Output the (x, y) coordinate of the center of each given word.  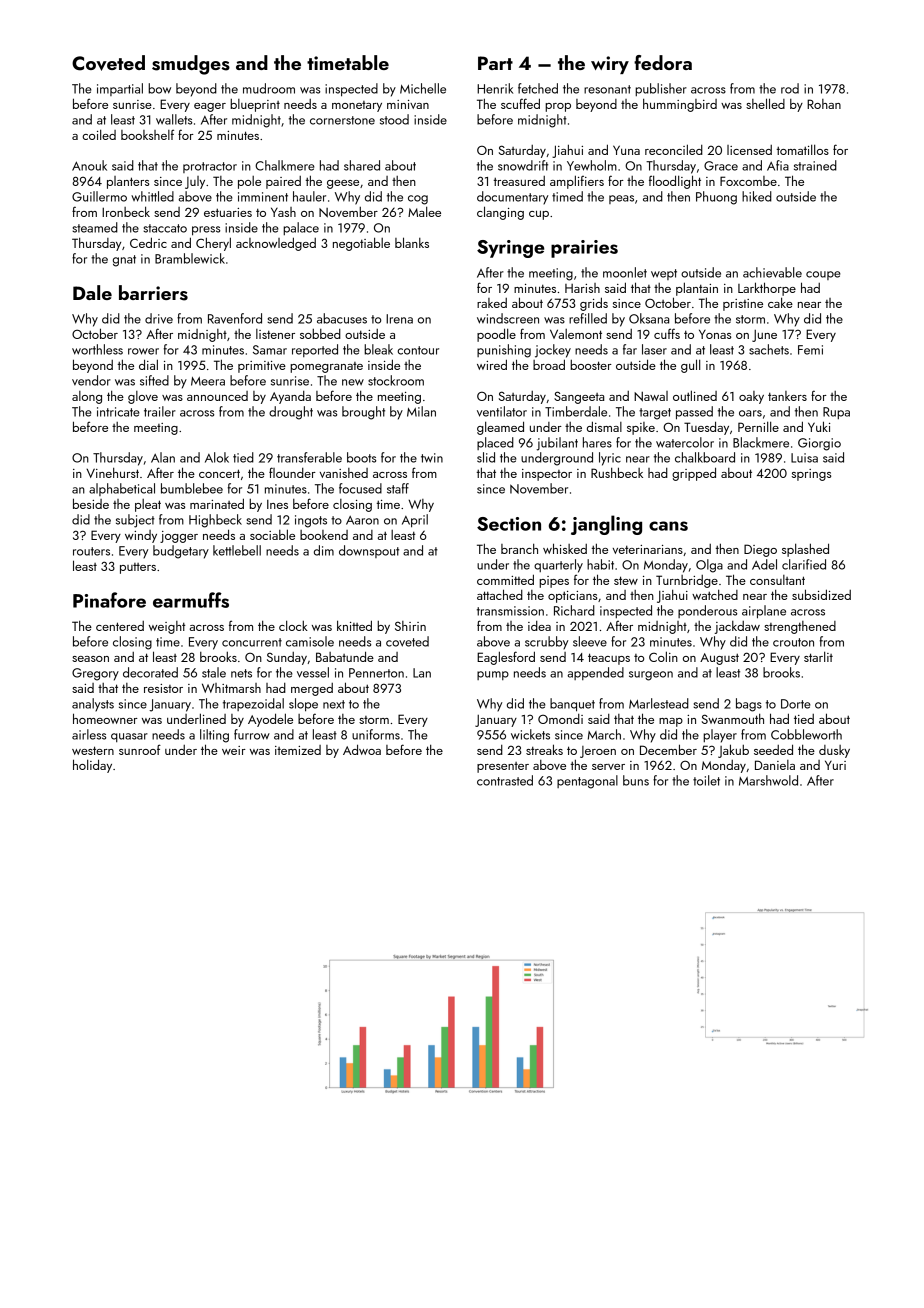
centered (120, 626)
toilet (706, 780)
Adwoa (362, 749)
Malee (424, 211)
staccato (165, 228)
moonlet (625, 272)
